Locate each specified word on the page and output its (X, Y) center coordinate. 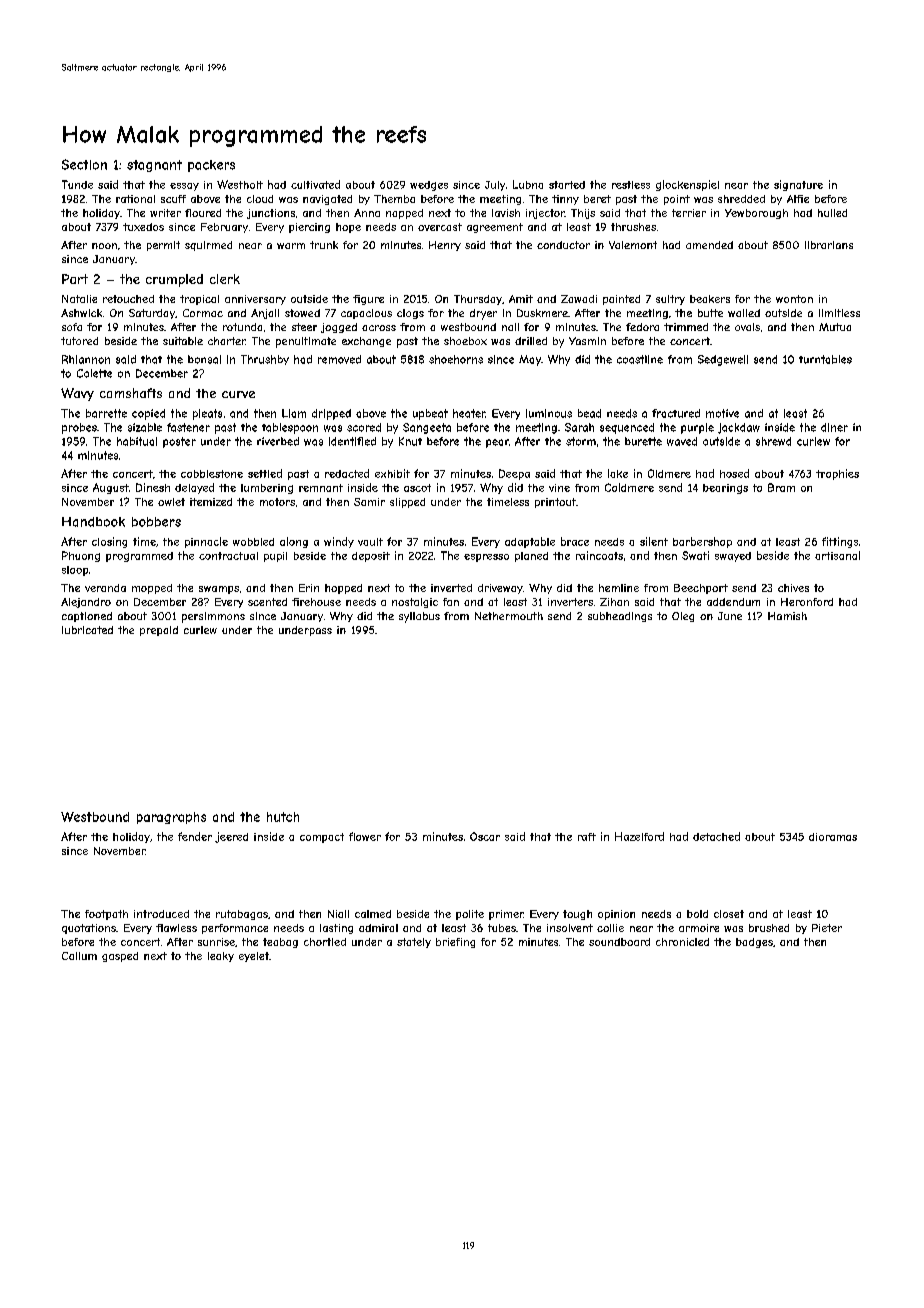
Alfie (798, 199)
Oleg (683, 617)
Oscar (485, 836)
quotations (89, 929)
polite (470, 915)
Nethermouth (509, 616)
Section (84, 164)
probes (79, 428)
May (530, 360)
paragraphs (171, 818)
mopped (152, 589)
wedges (429, 186)
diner (834, 427)
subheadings (620, 617)
